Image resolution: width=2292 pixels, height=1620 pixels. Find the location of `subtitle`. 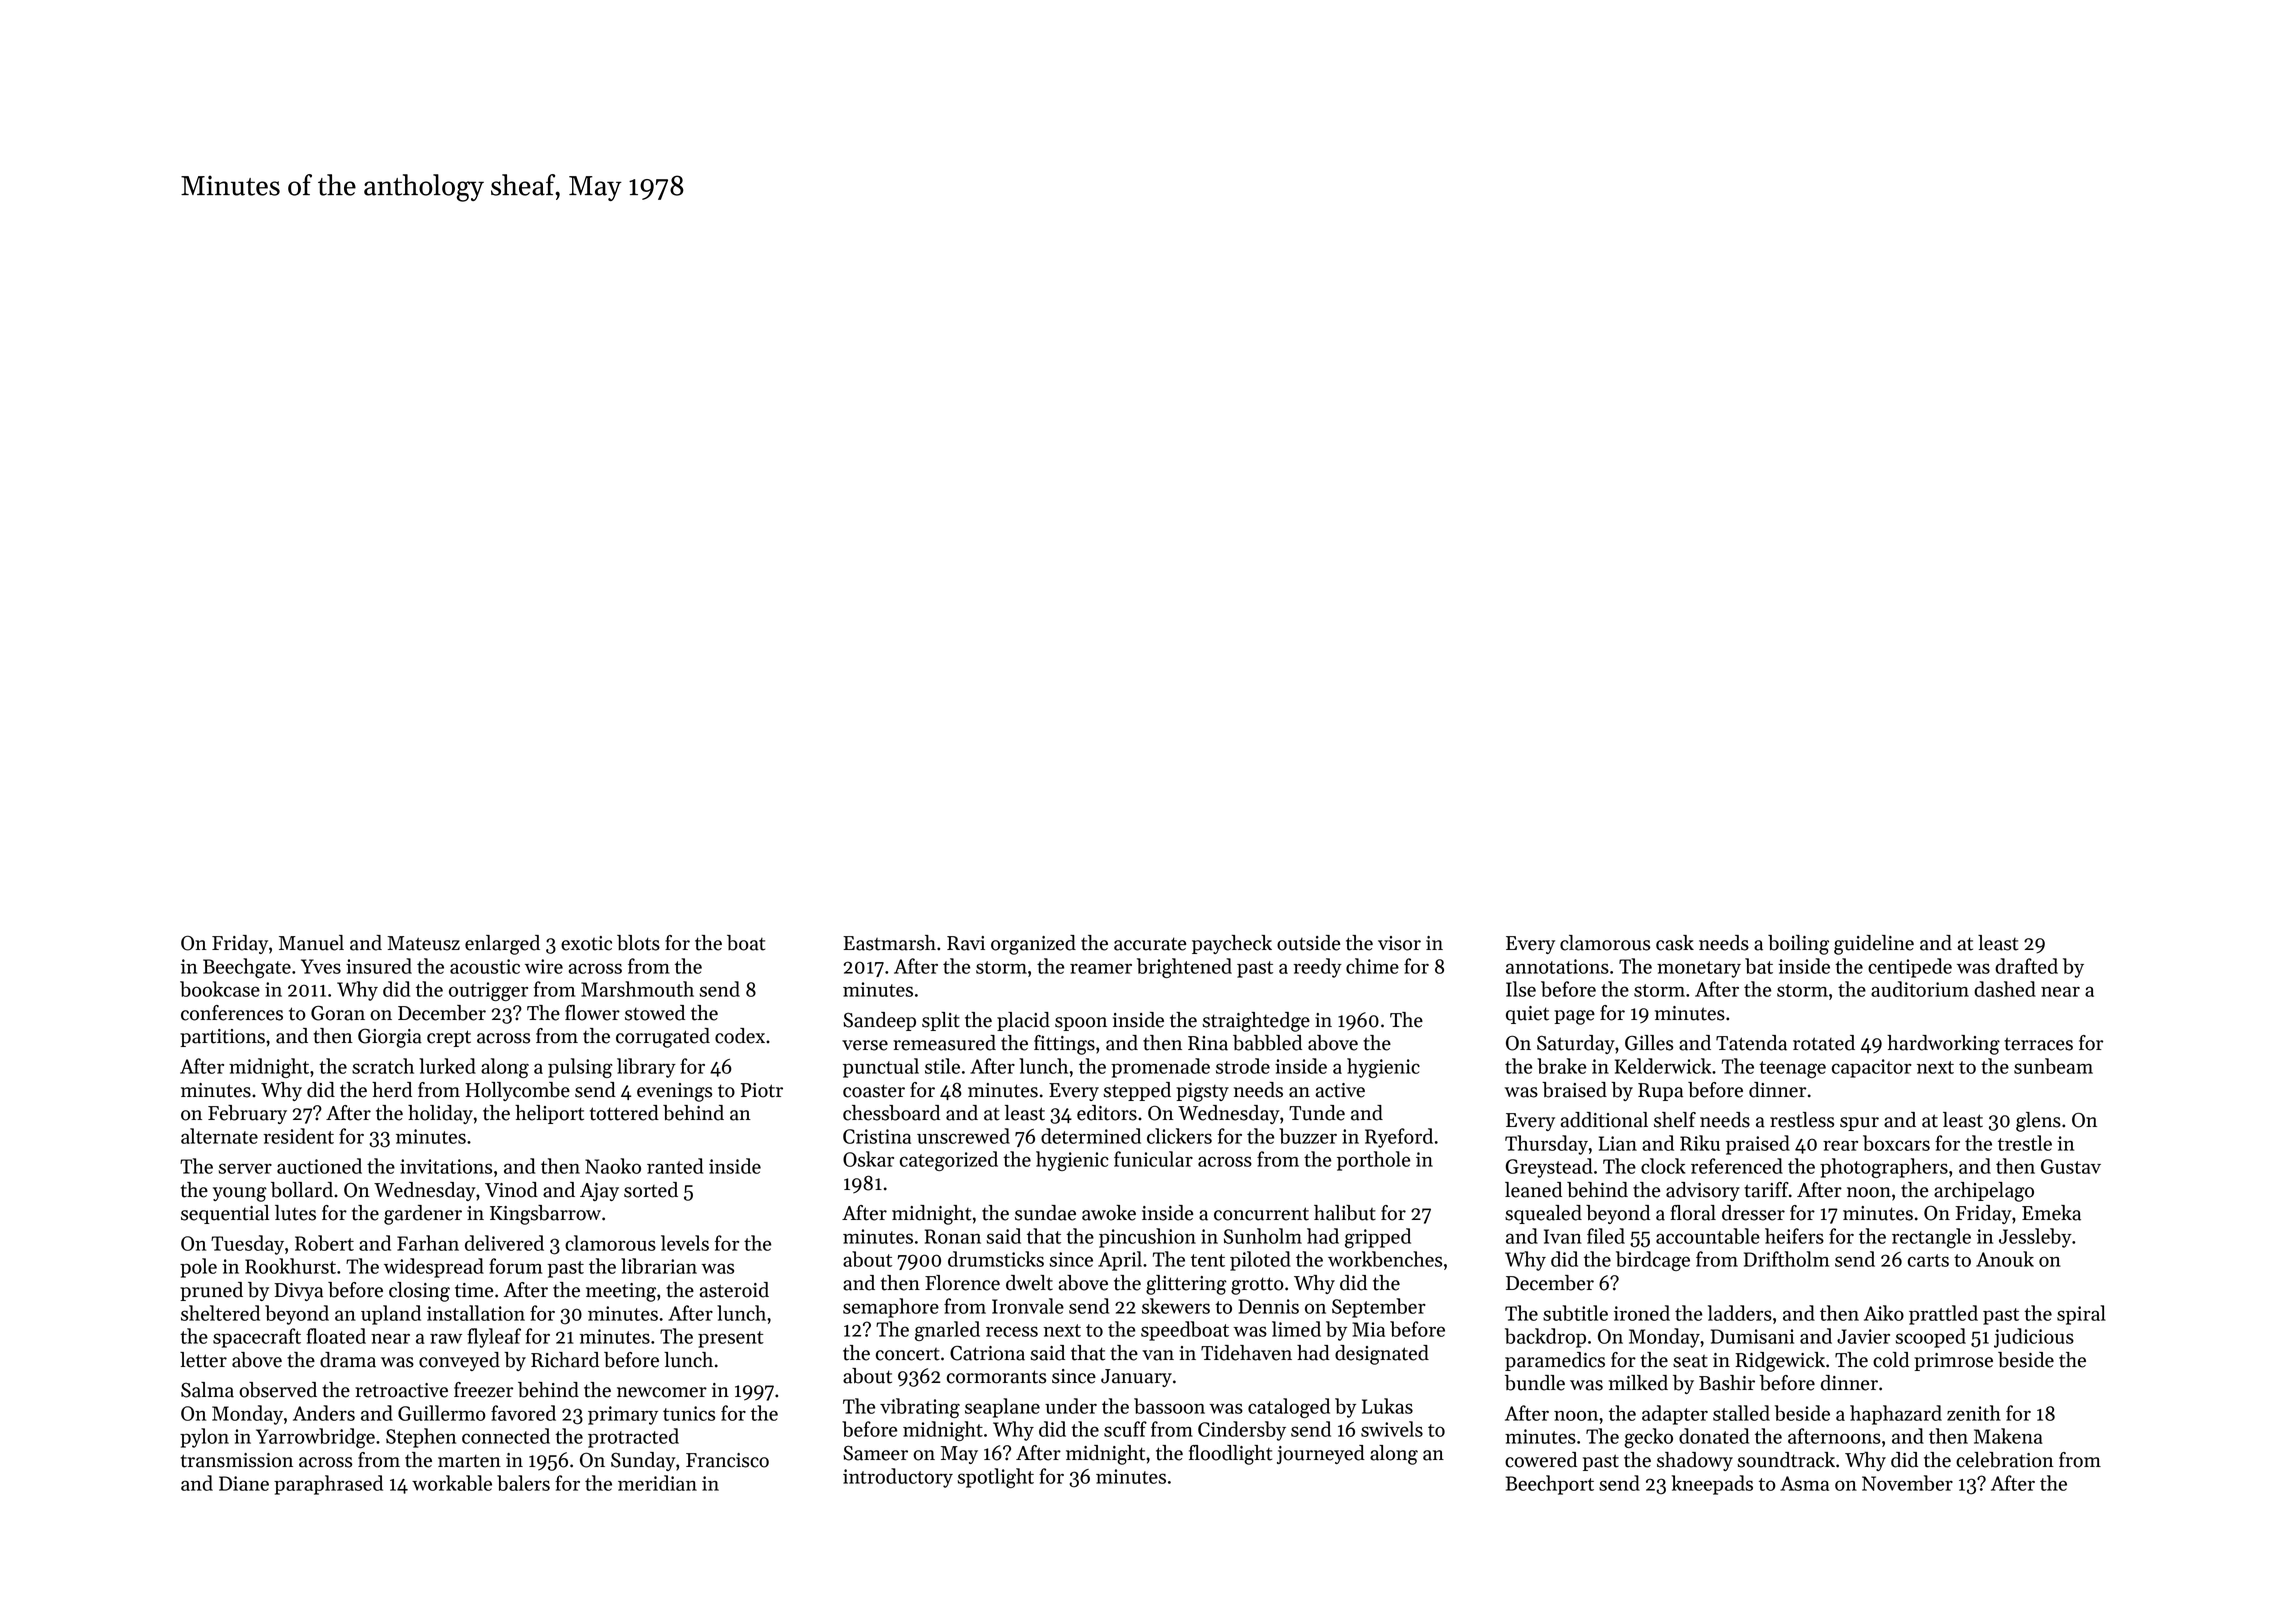

subtitle is located at coordinates (1575, 1313).
